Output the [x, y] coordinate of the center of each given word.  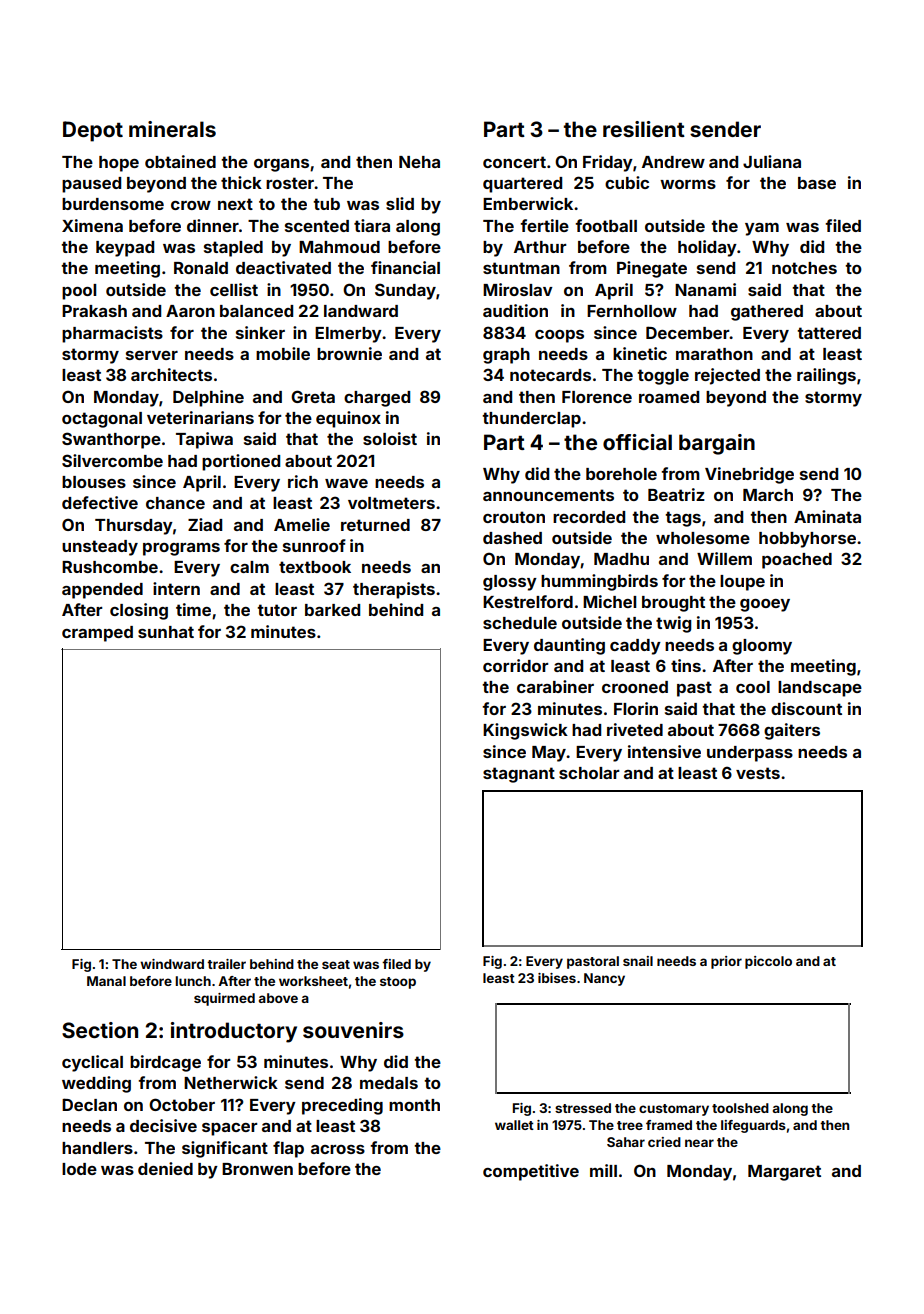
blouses [94, 482]
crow [191, 205]
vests [758, 773]
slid [400, 203]
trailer [226, 964]
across [338, 1149]
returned [375, 525]
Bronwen [257, 1169]
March [768, 495]
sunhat [166, 632]
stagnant [519, 775]
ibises [557, 978]
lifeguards [753, 1126]
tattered [829, 333]
